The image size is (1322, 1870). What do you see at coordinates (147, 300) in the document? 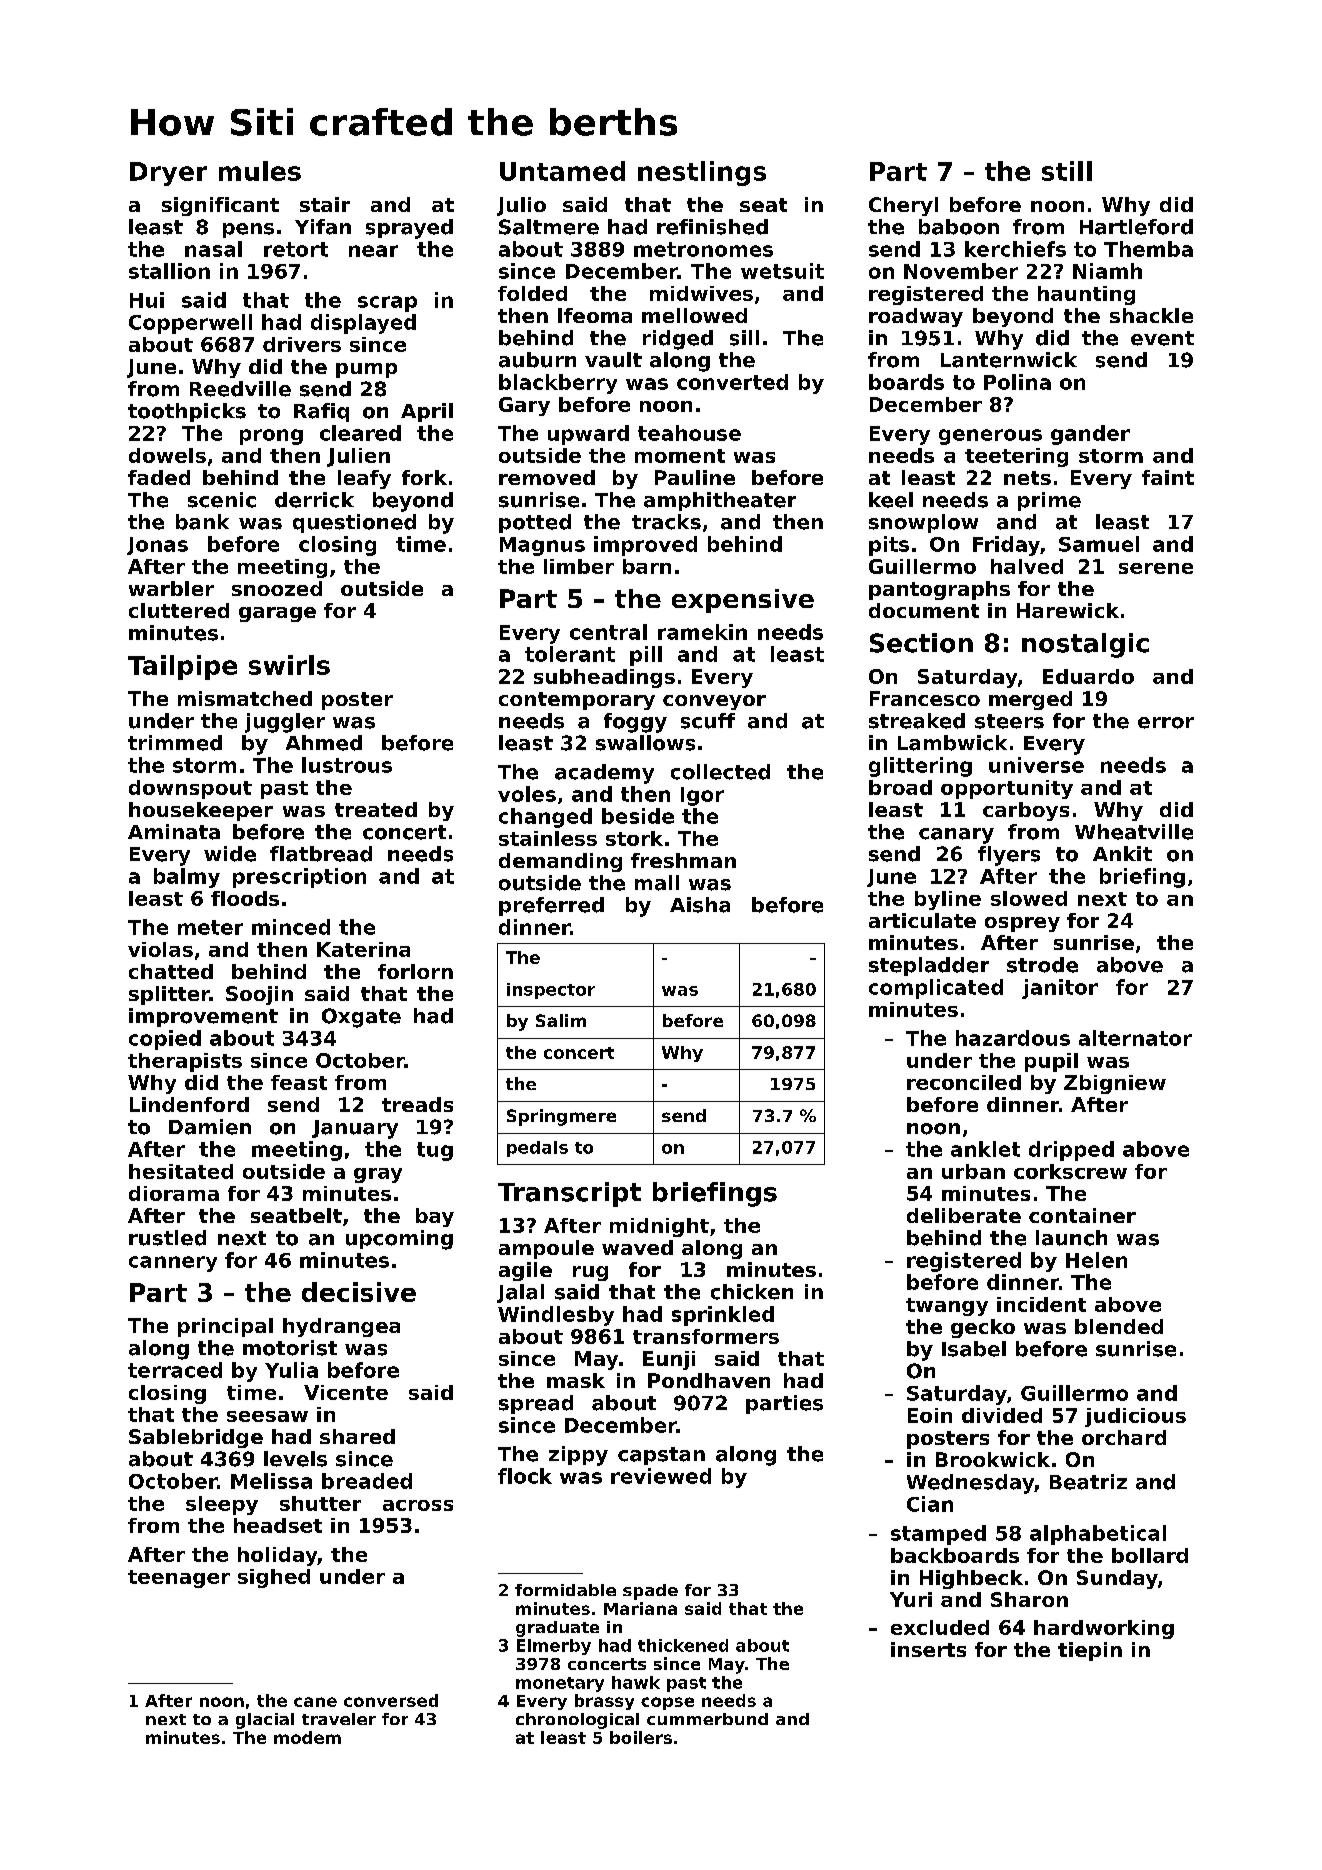
I see `Hui` at bounding box center [147, 300].
